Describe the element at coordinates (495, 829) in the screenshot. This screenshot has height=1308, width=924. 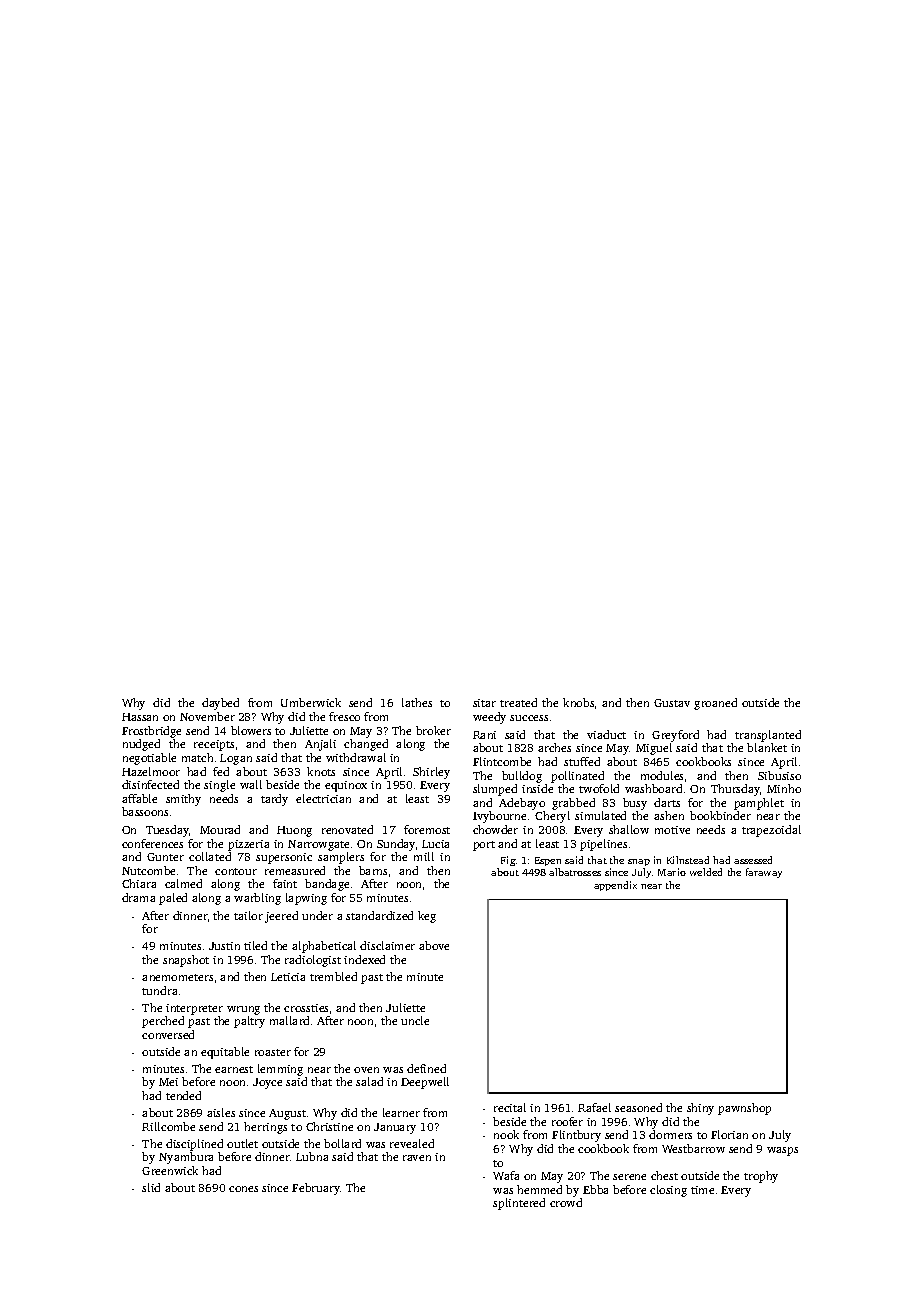
I see `chowder` at that location.
